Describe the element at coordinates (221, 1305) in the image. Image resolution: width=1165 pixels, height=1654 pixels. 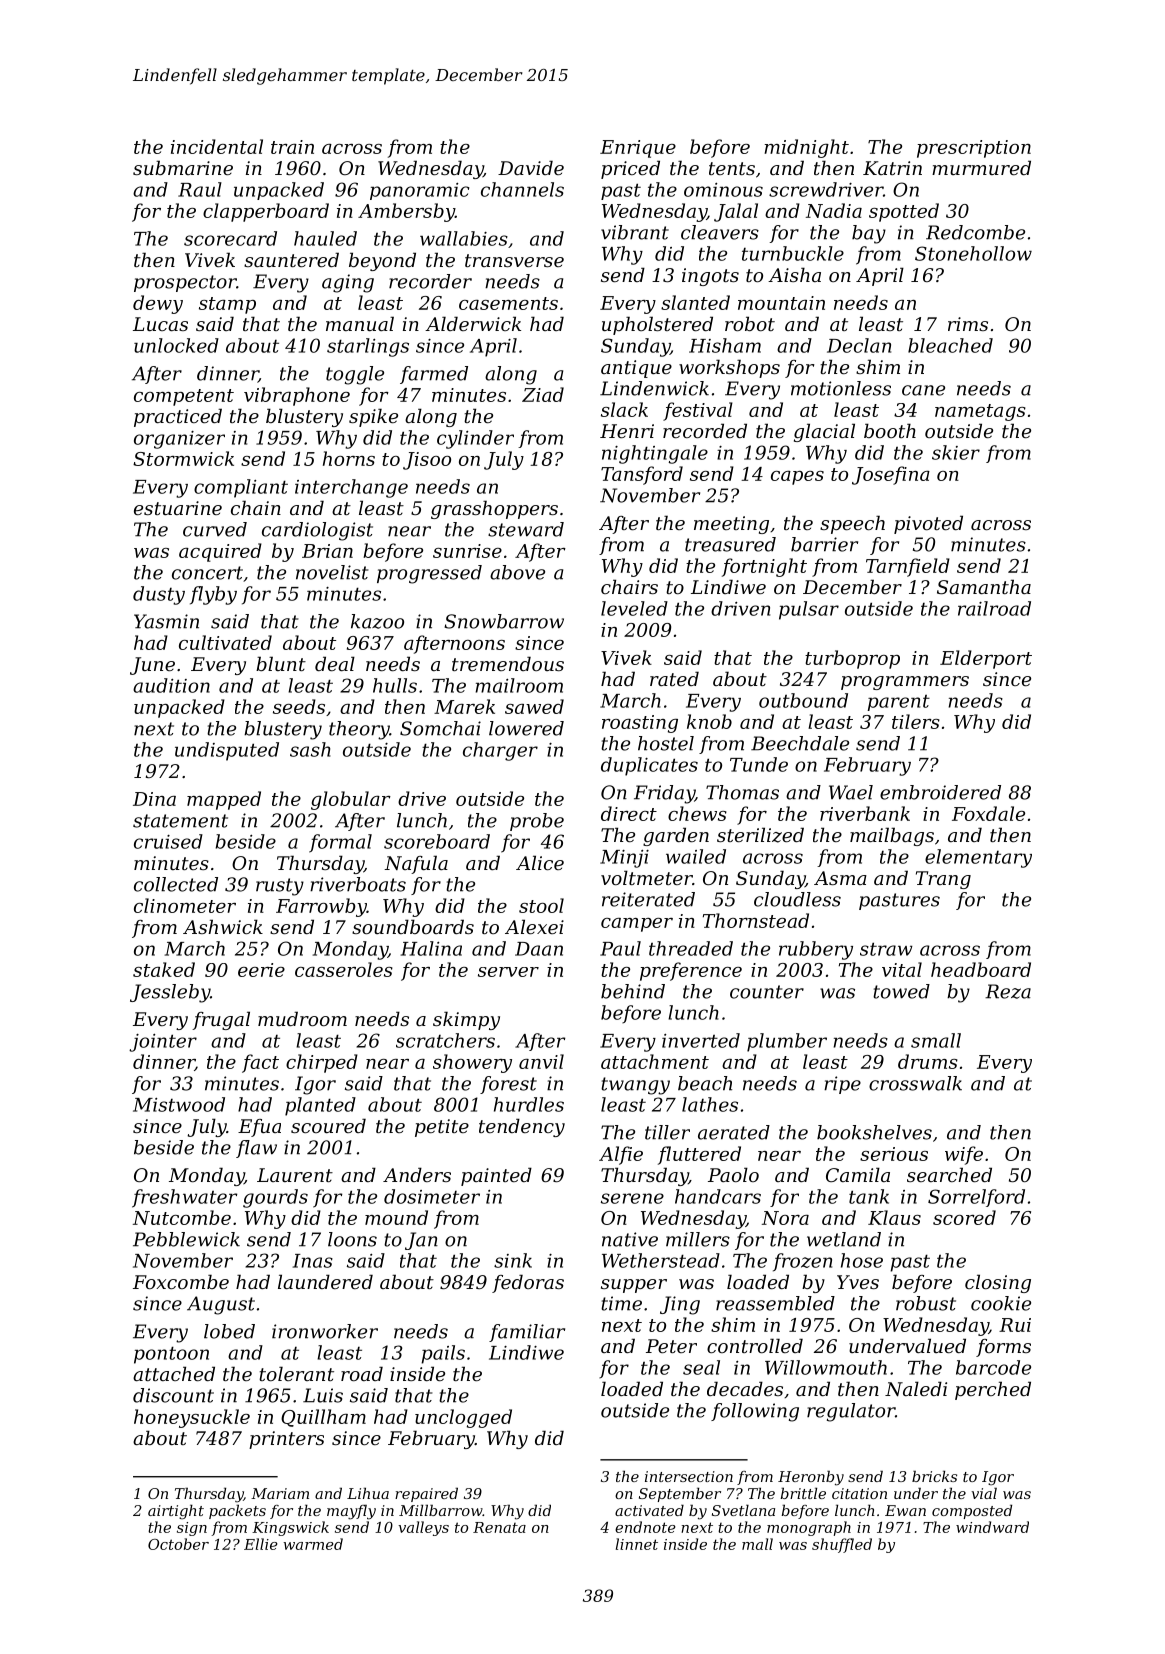
I see `August` at that location.
